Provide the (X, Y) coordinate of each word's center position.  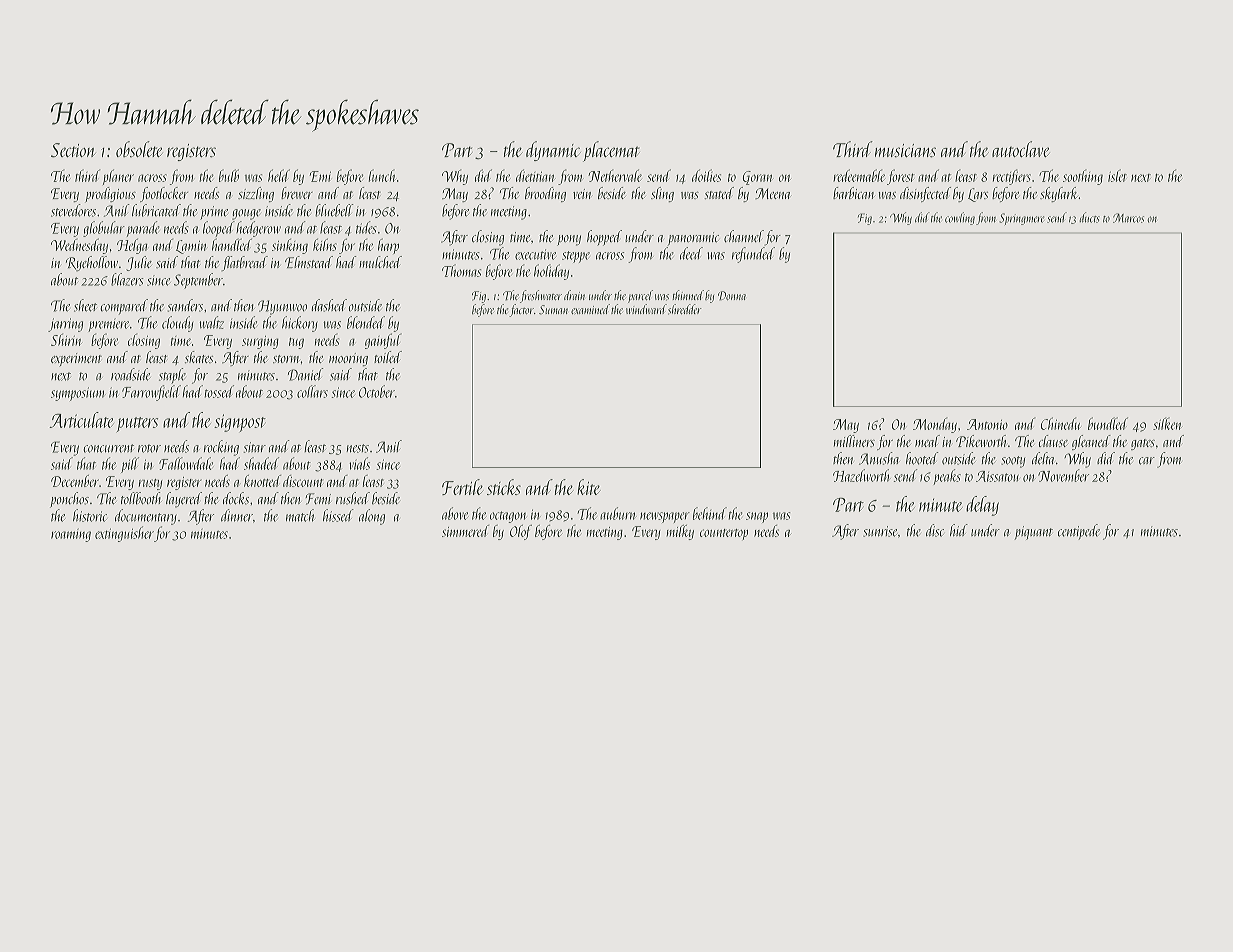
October (377, 391)
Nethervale (615, 175)
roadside (131, 374)
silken (1167, 423)
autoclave (1020, 149)
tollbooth (141, 498)
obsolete (139, 149)
